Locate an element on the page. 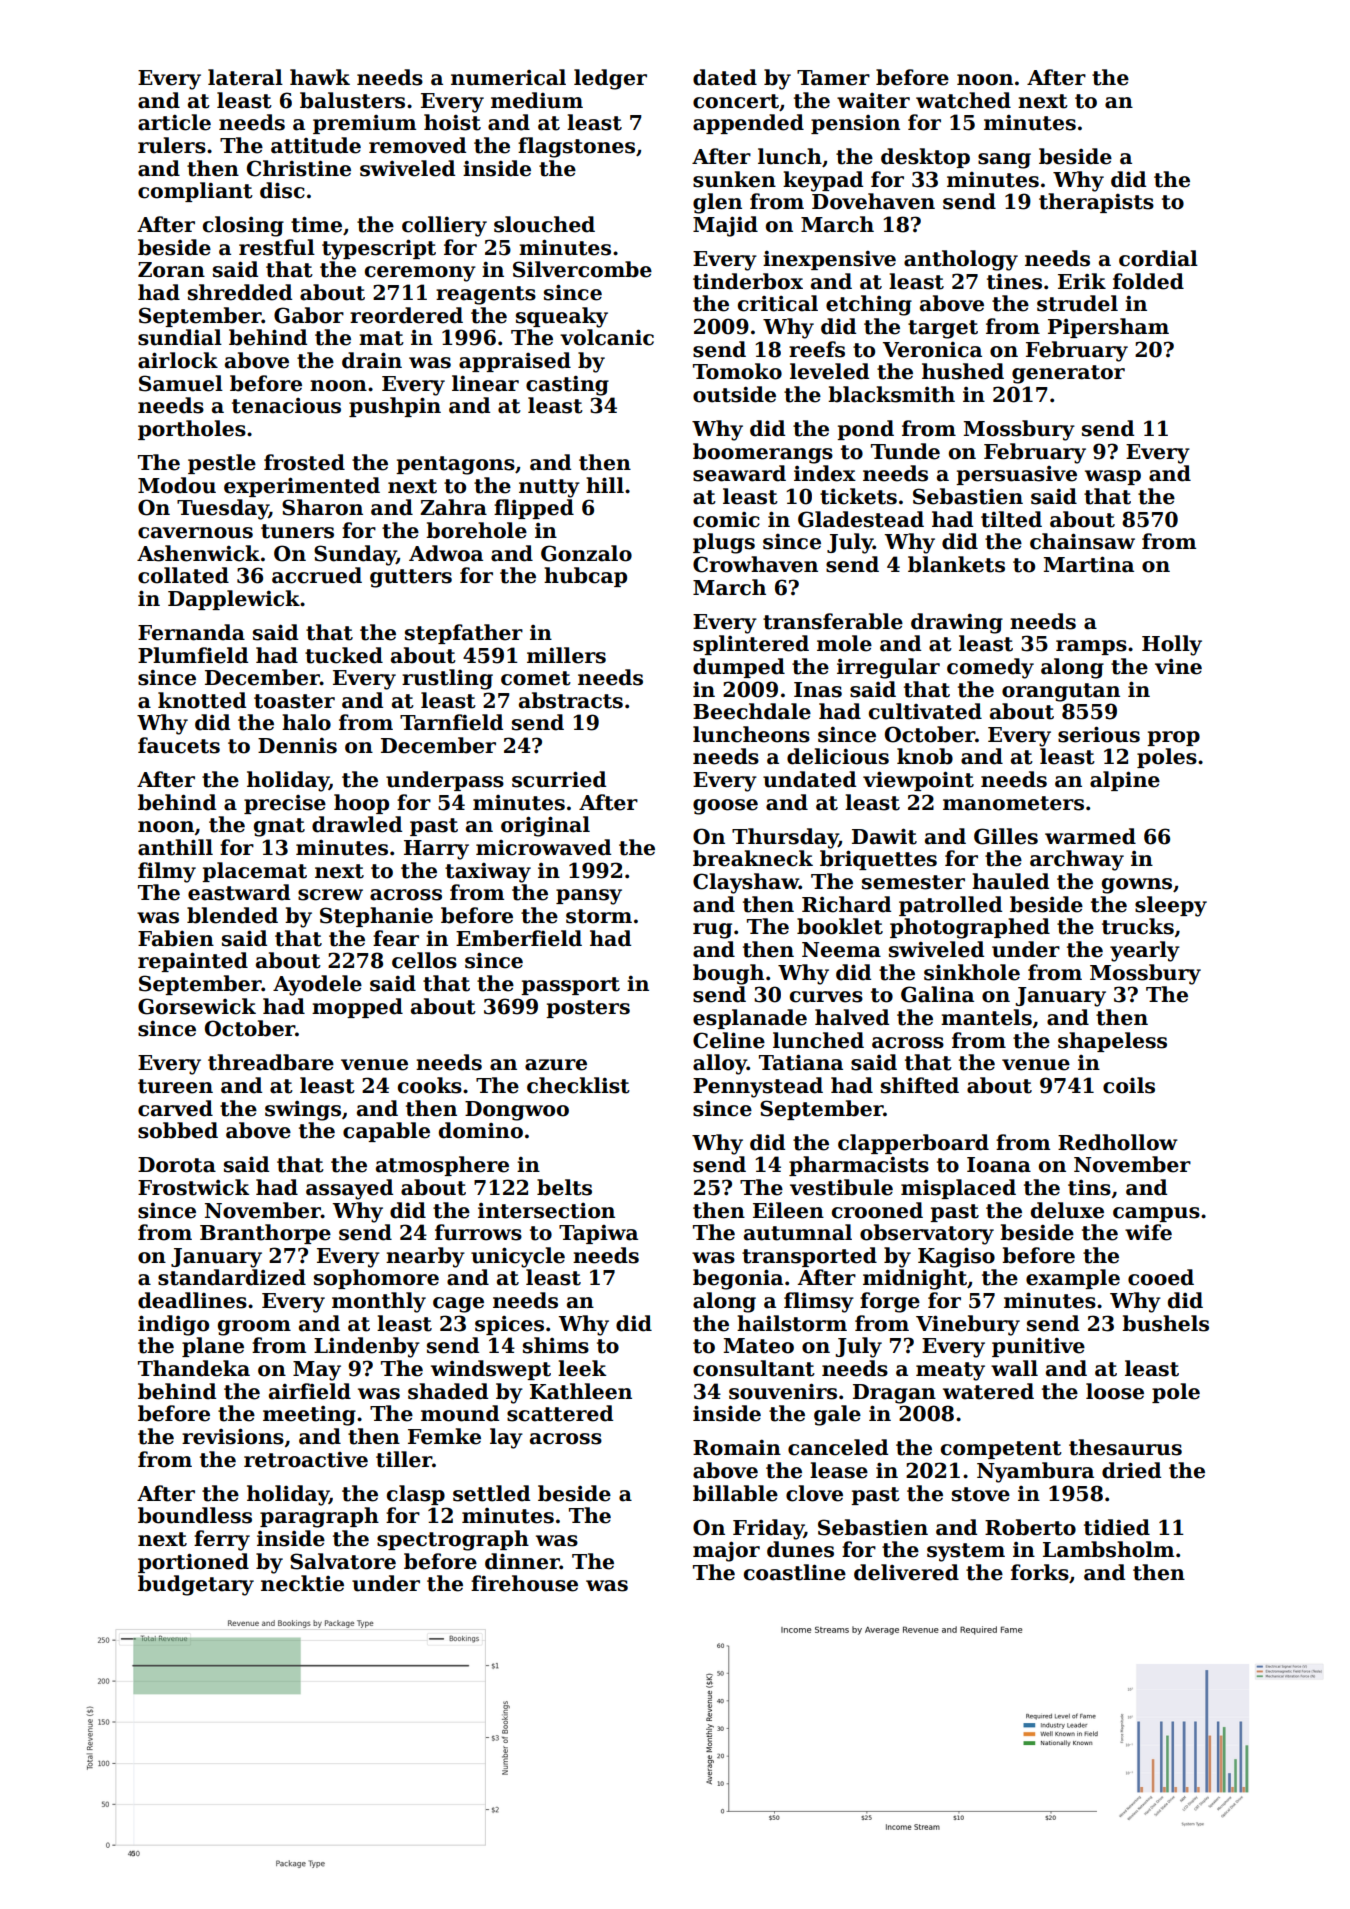 This page has height=1909, width=1350. meeting is located at coordinates (309, 1416).
